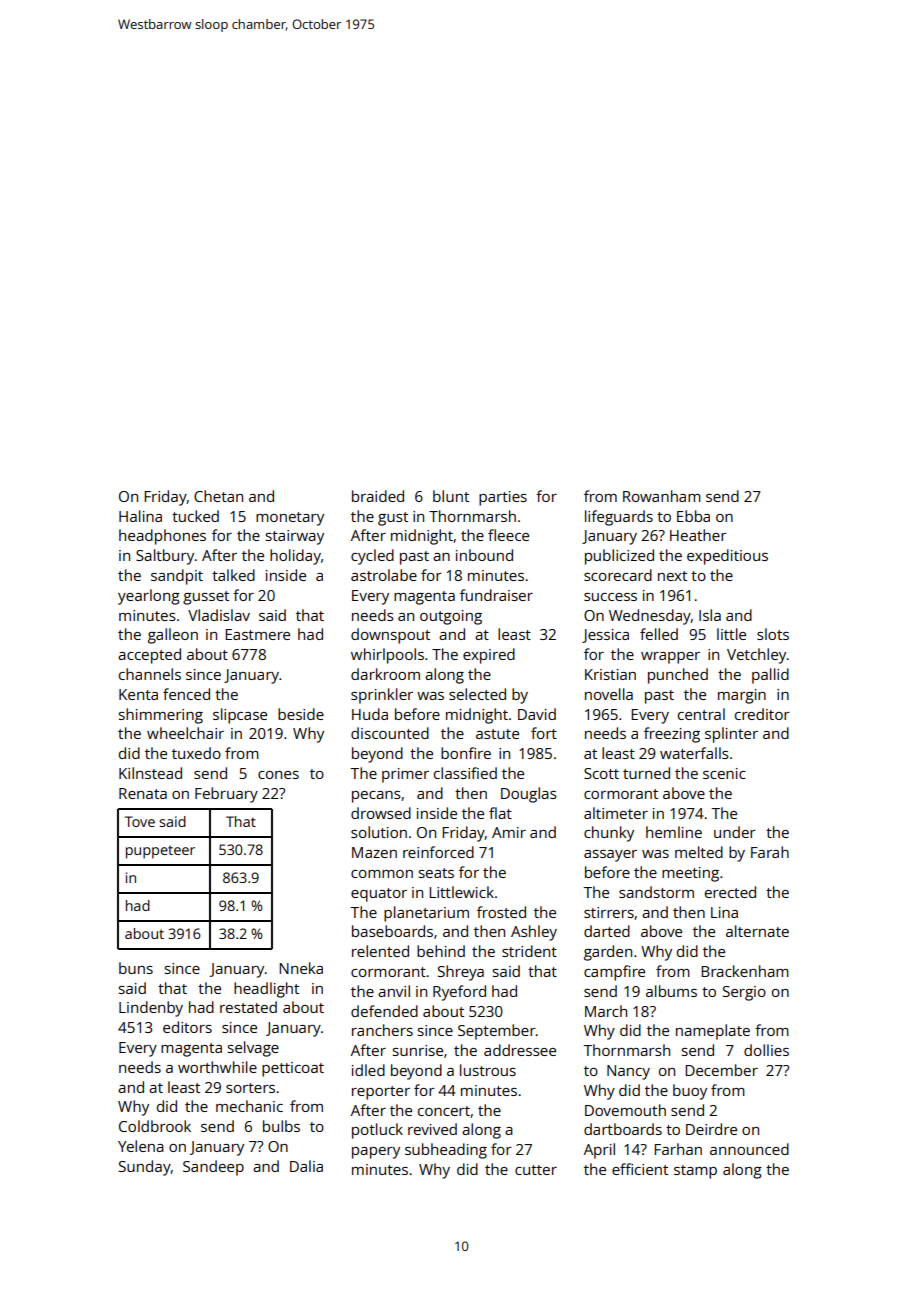 The width and height of the screenshot is (908, 1316). I want to click on puppeteer, so click(160, 852).
